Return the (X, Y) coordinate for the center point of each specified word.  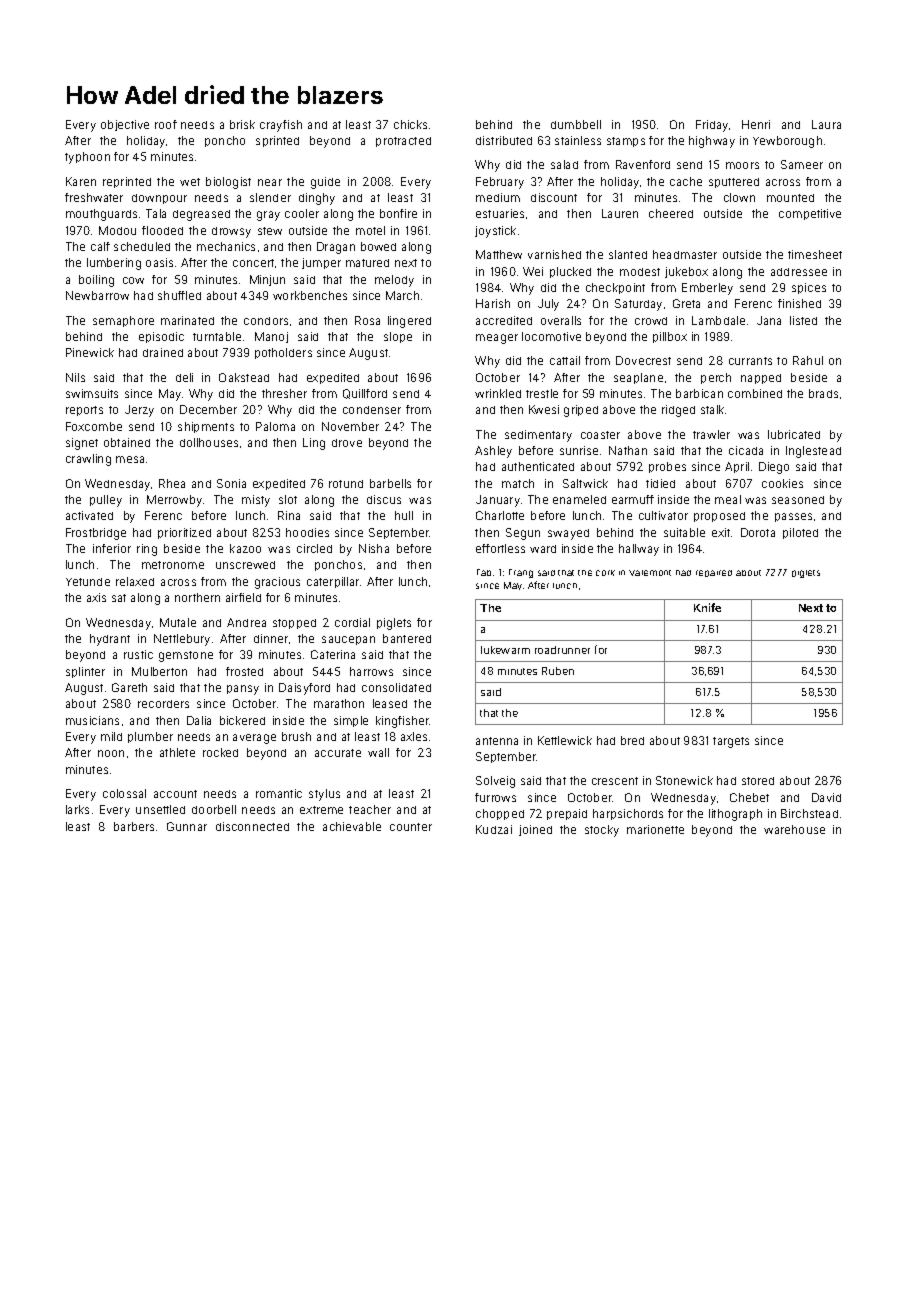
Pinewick (90, 352)
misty (256, 501)
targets (731, 742)
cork (605, 573)
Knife (707, 607)
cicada (746, 450)
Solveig (495, 782)
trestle (542, 393)
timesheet (815, 254)
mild (111, 736)
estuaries (500, 213)
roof (166, 124)
